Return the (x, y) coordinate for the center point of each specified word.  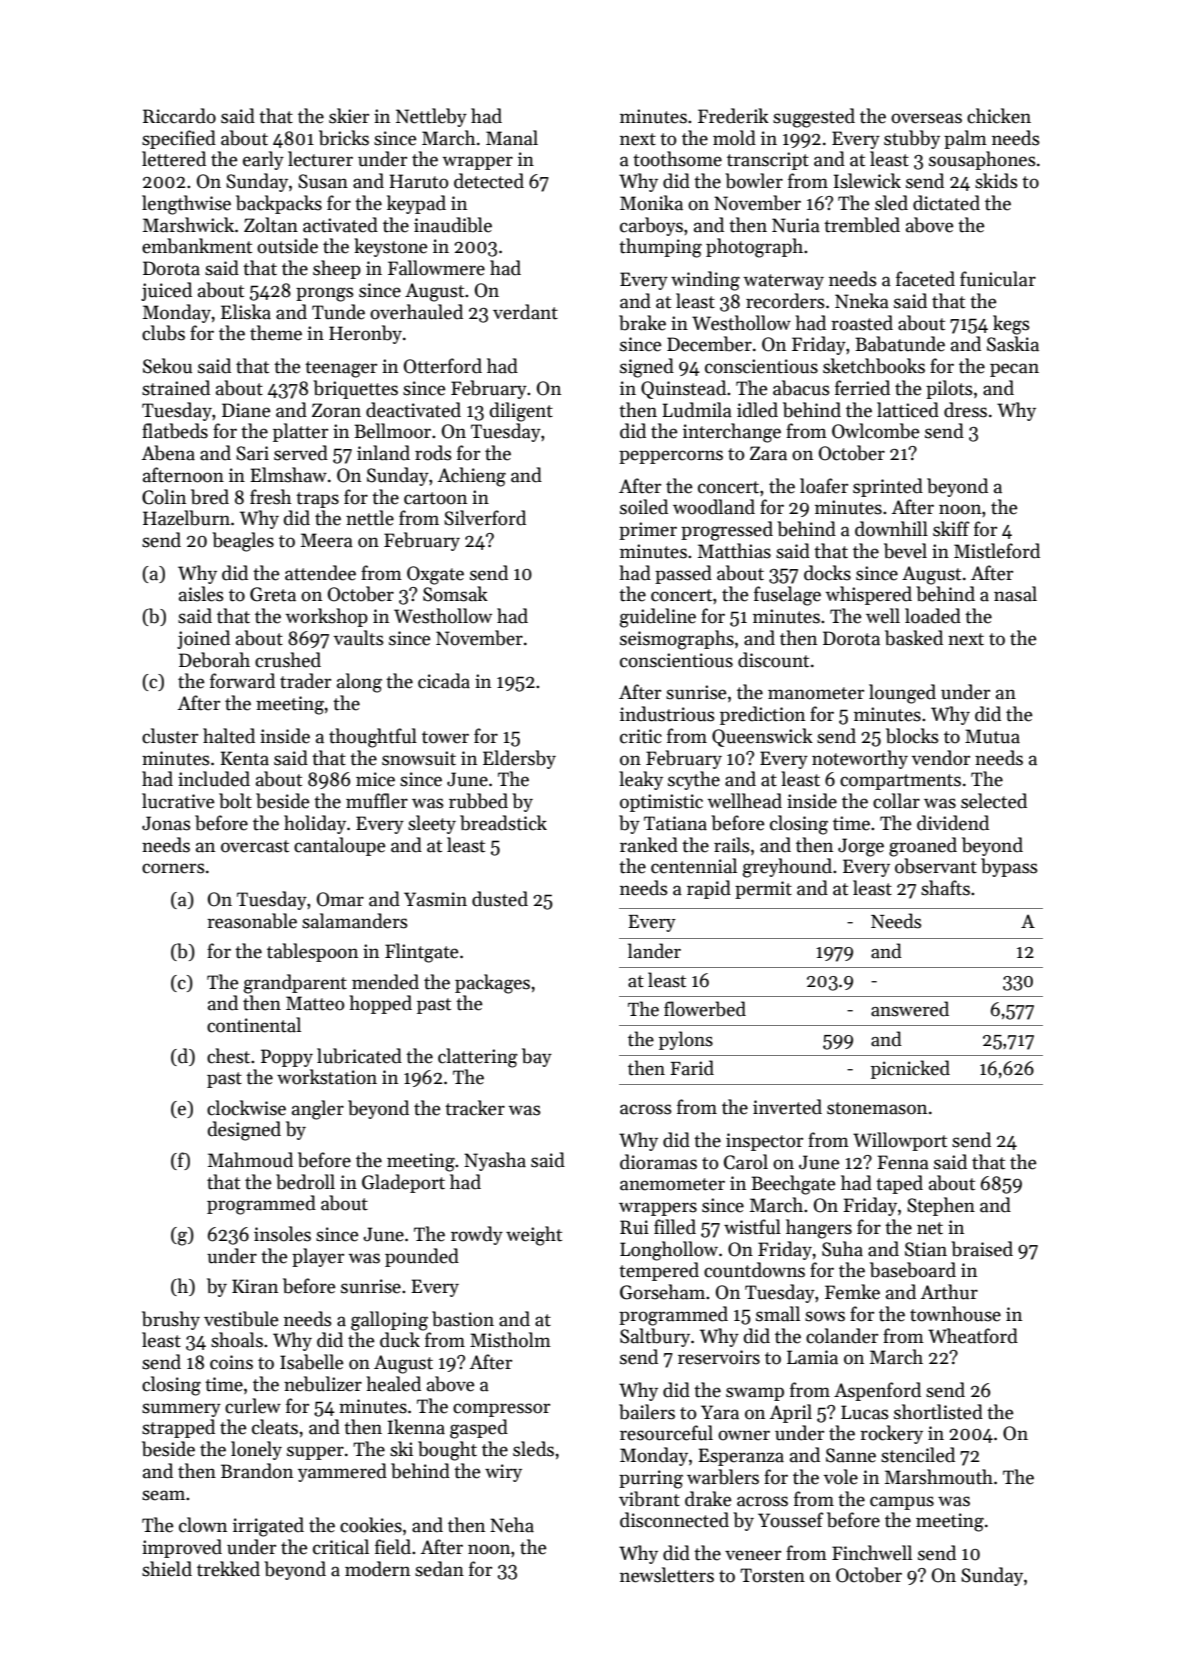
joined (203, 639)
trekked (228, 1569)
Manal (512, 138)
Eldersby (519, 759)
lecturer (320, 159)
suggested (814, 118)
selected (994, 801)
